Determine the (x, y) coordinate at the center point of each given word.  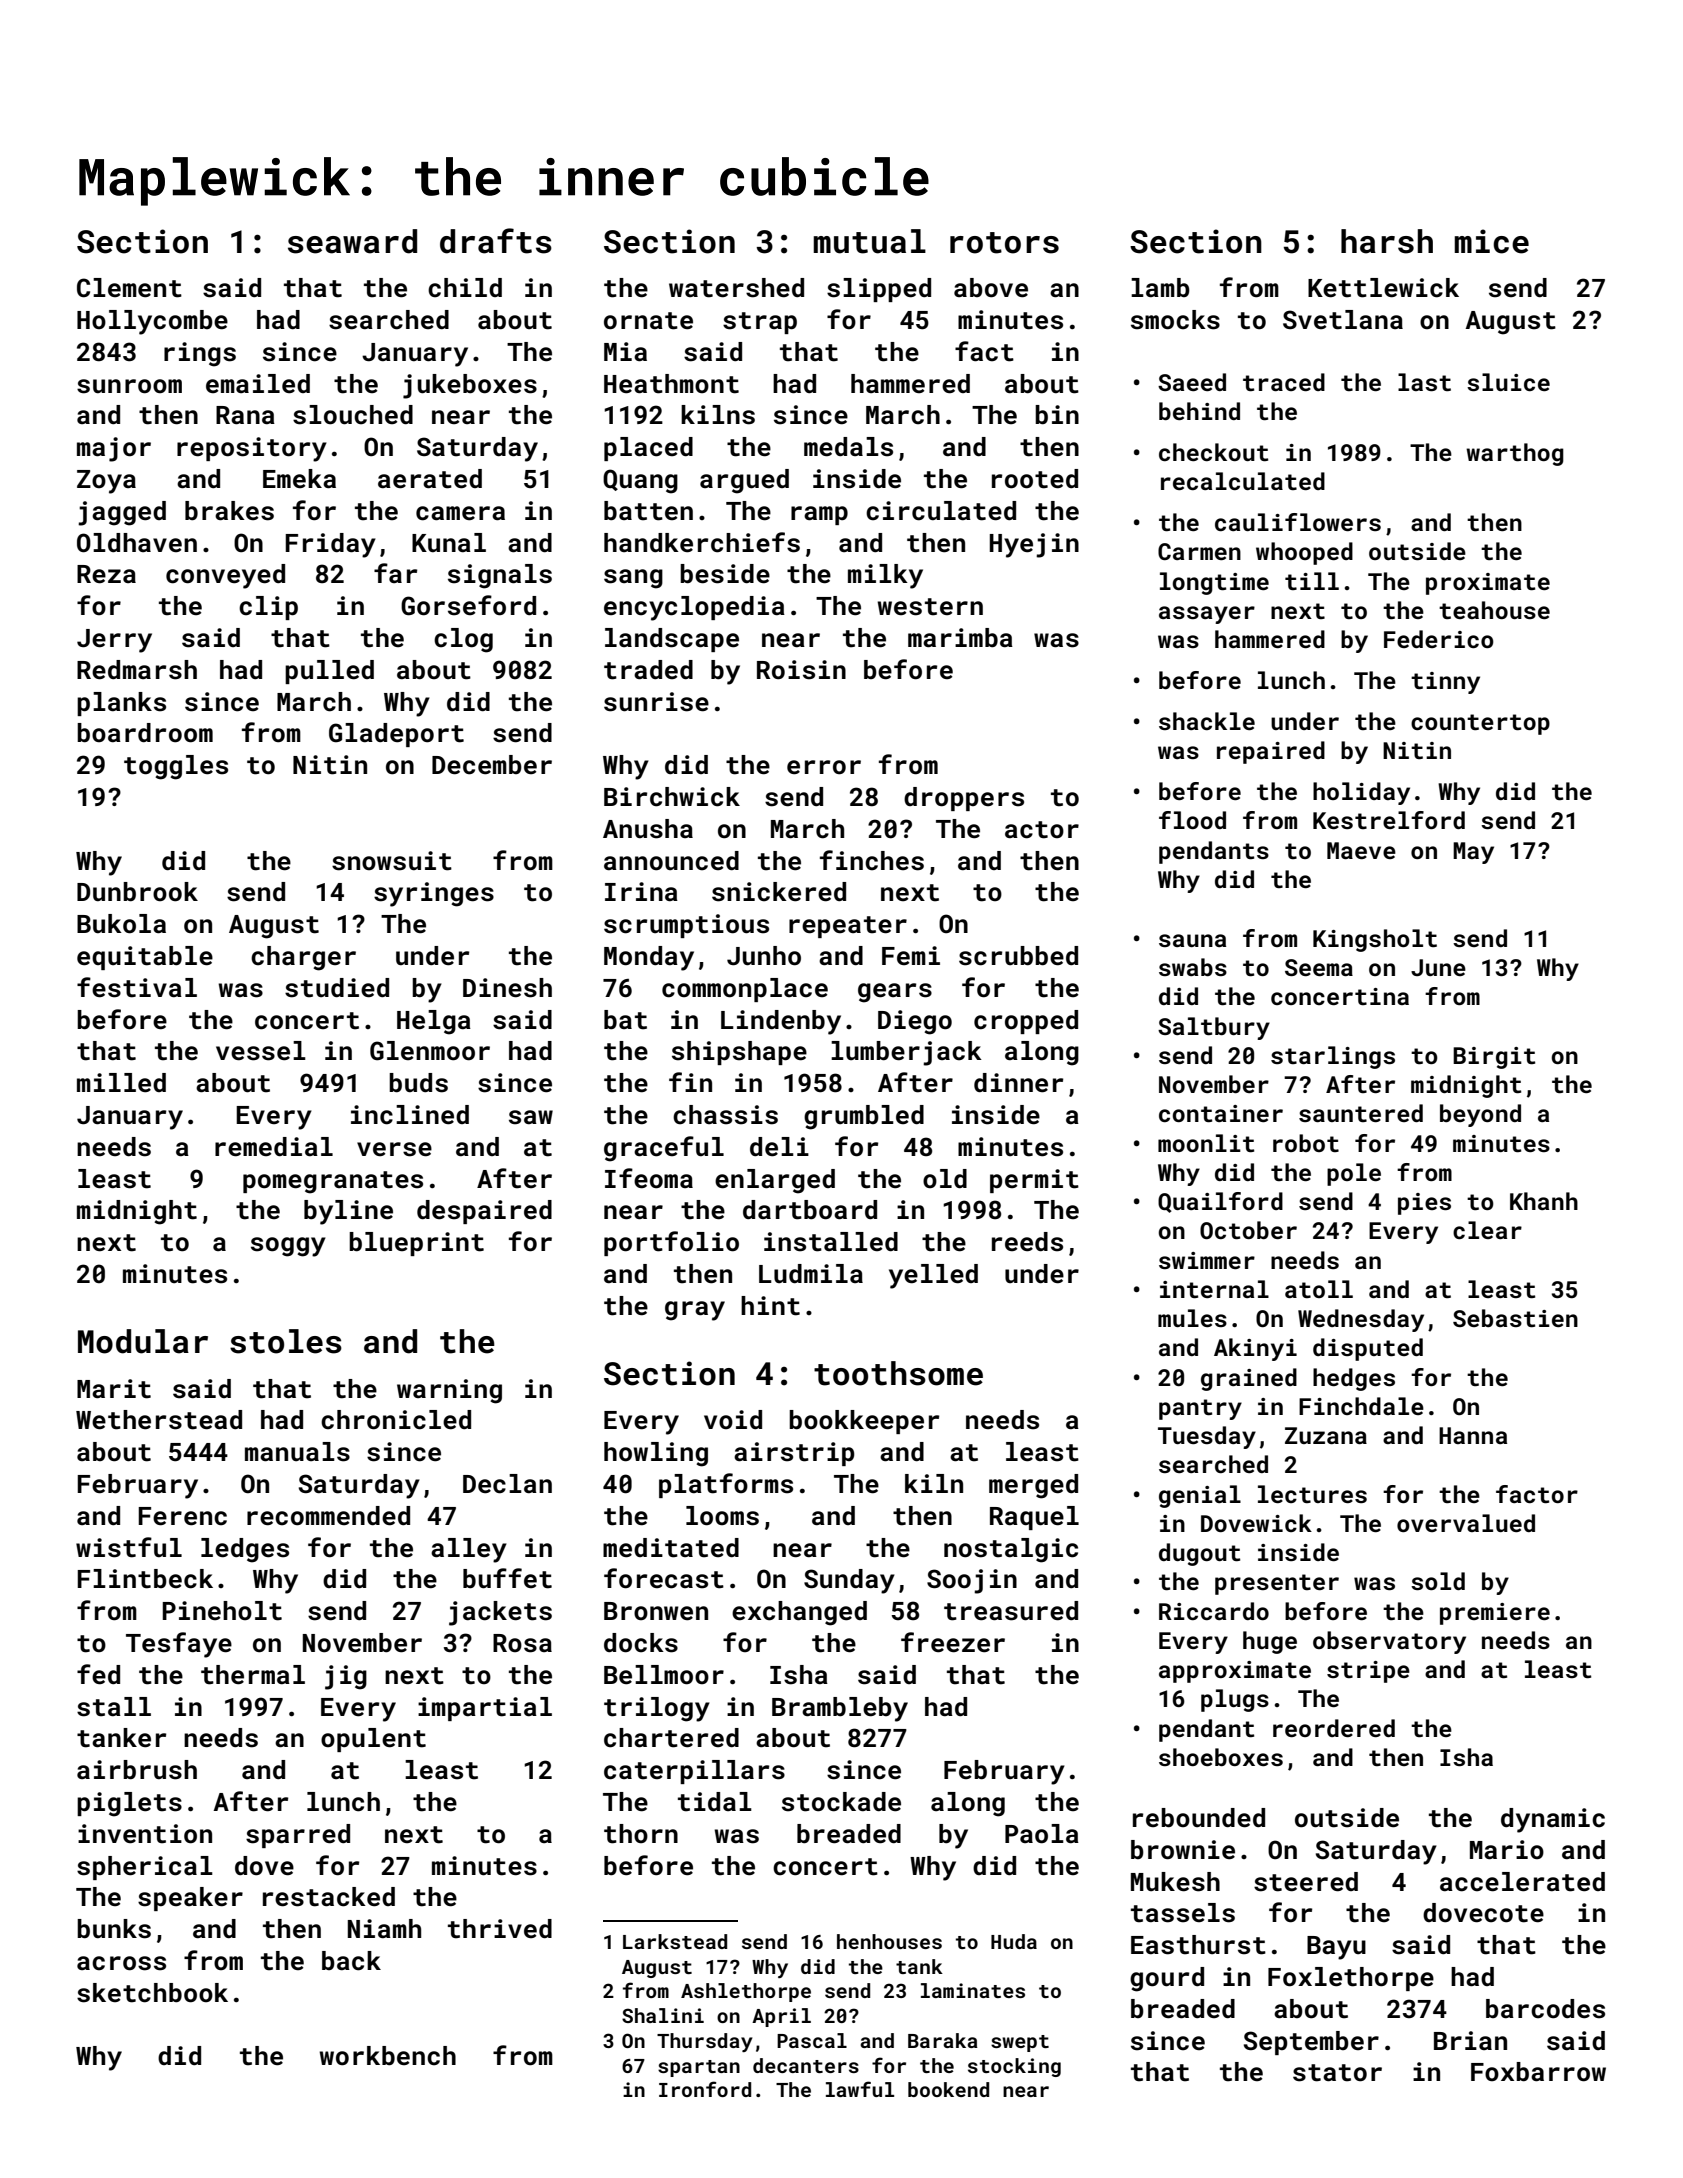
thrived (500, 1929)
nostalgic (1011, 1550)
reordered (1334, 1728)
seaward (352, 241)
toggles (176, 767)
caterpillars (694, 1772)
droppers (964, 799)
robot (1306, 1143)
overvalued (1466, 1523)
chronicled (396, 1420)
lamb (1160, 287)
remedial (274, 1147)
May (1473, 853)
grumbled (864, 1117)
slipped (879, 290)
